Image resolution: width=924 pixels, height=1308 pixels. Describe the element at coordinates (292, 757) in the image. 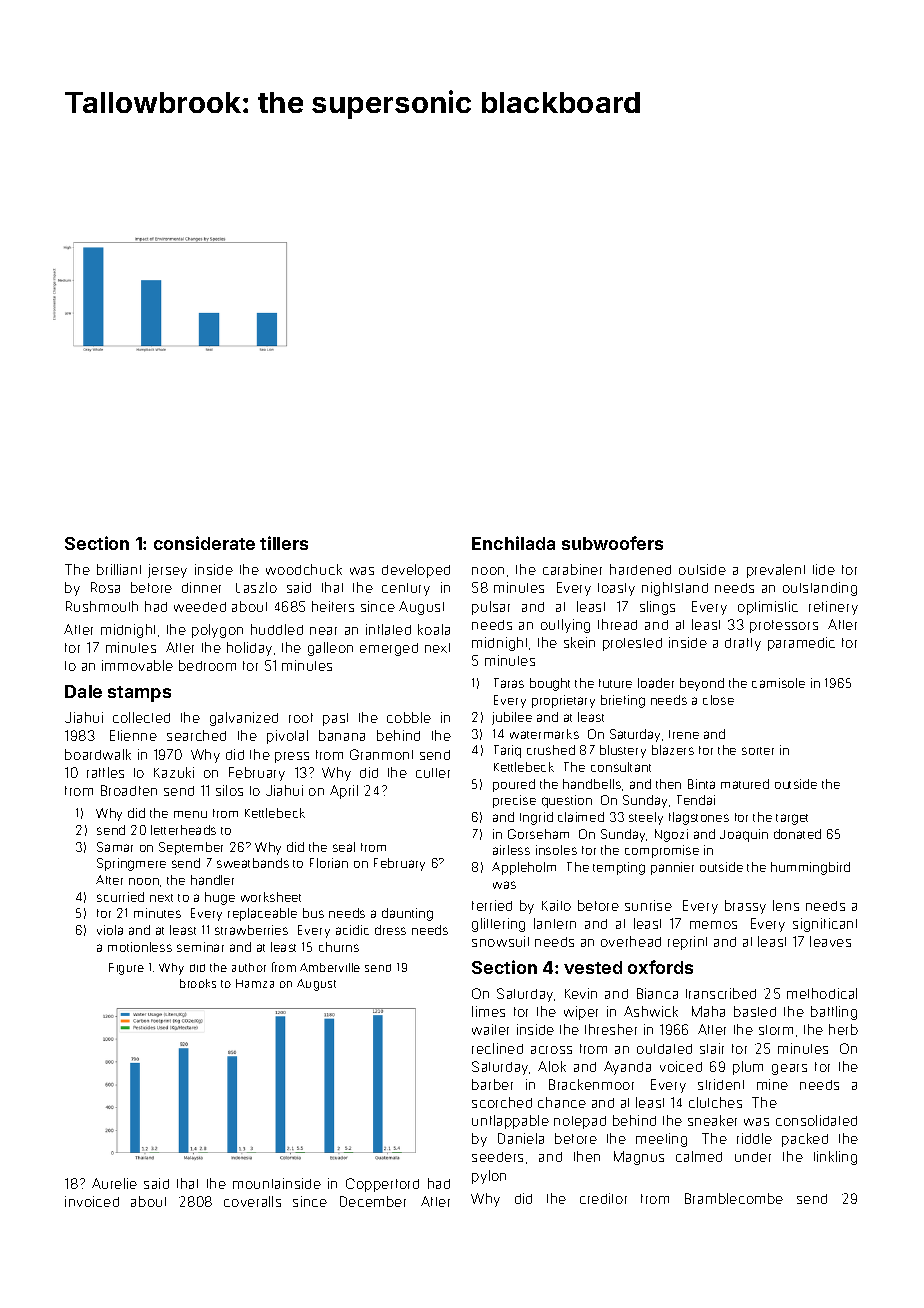

I see `press` at that location.
